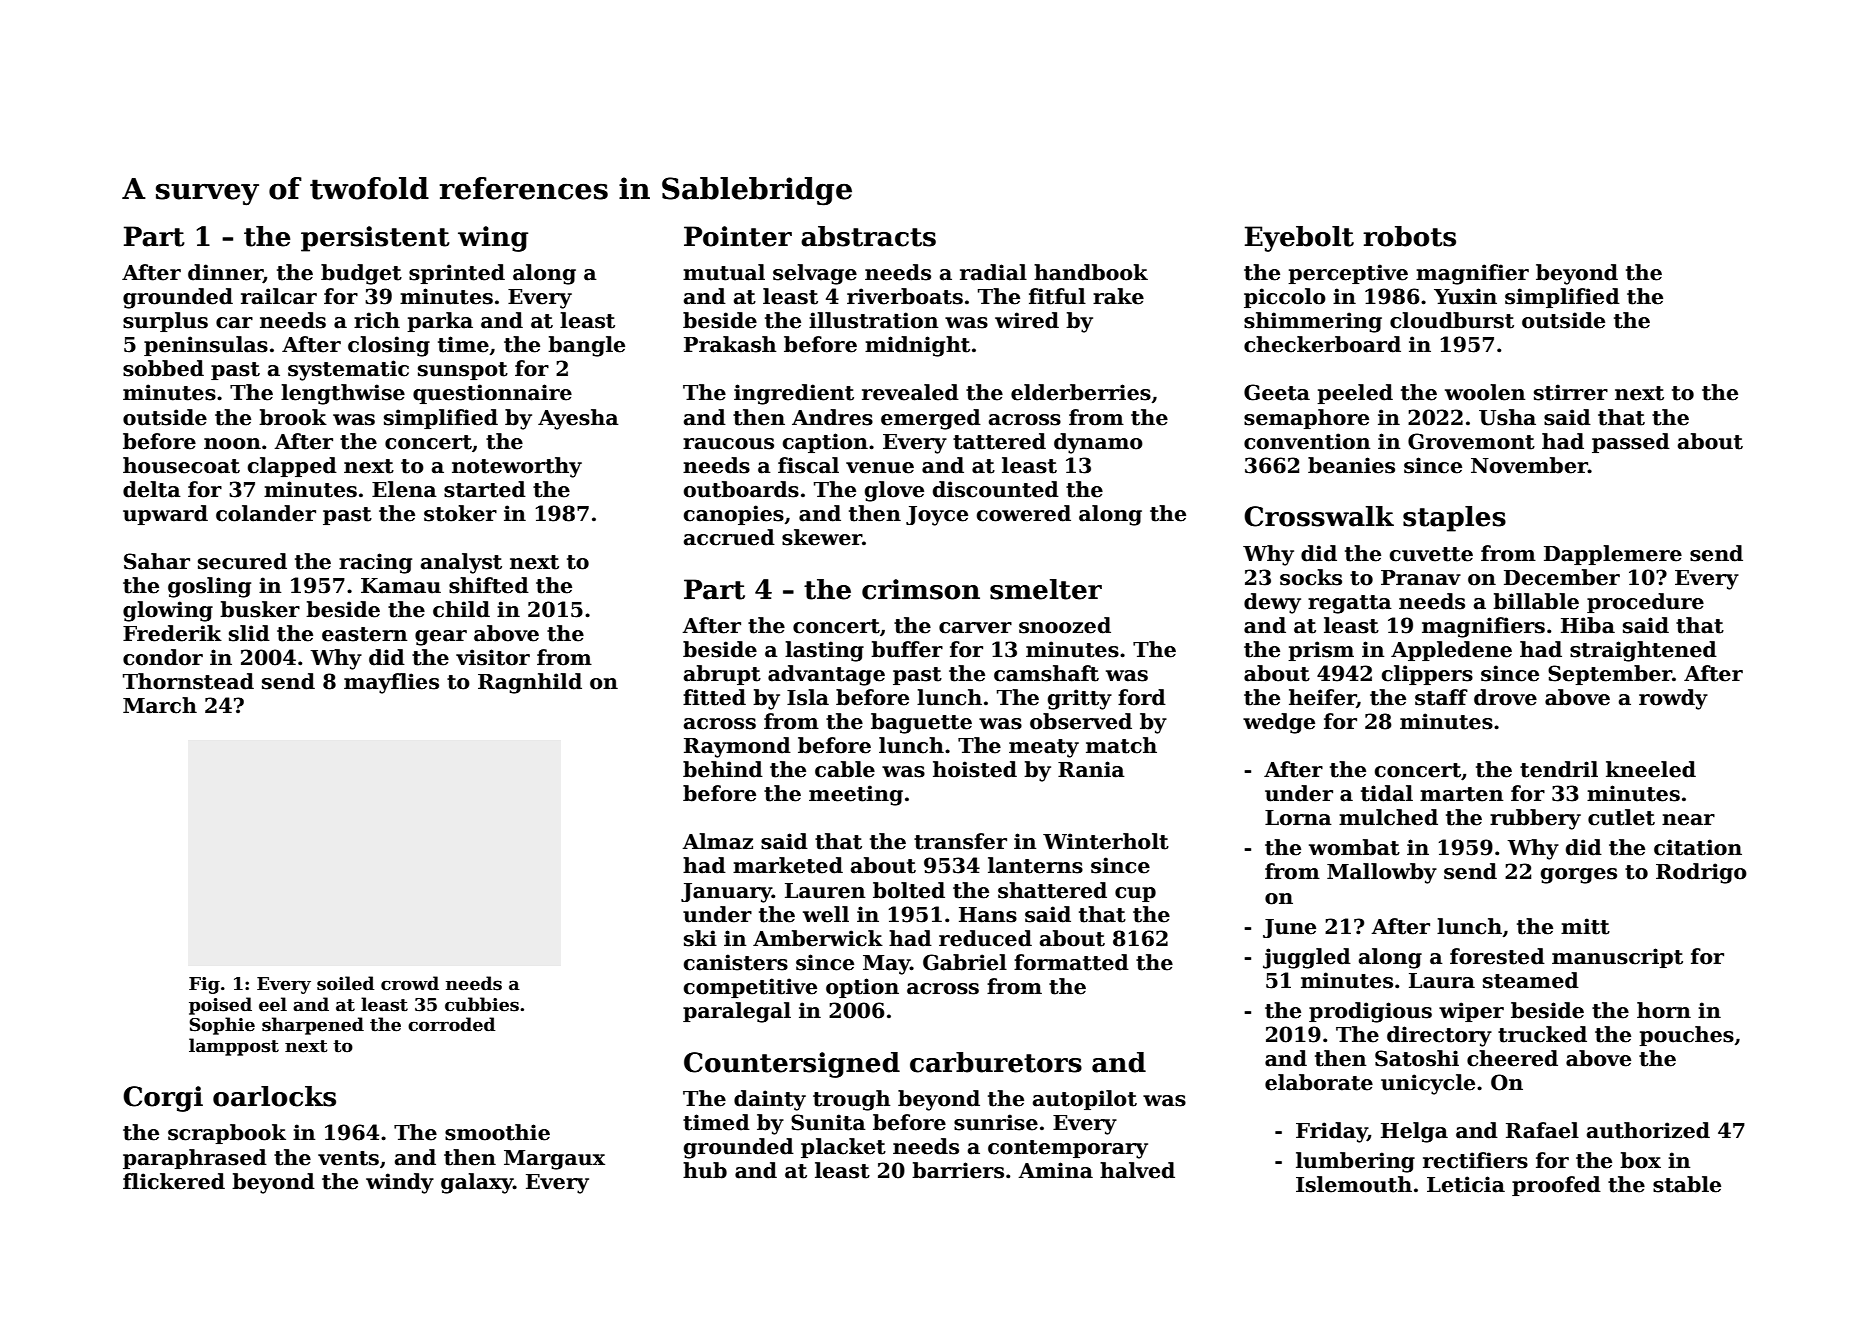  Describe the element at coordinates (1057, 296) in the screenshot. I see `fitful` at that location.
